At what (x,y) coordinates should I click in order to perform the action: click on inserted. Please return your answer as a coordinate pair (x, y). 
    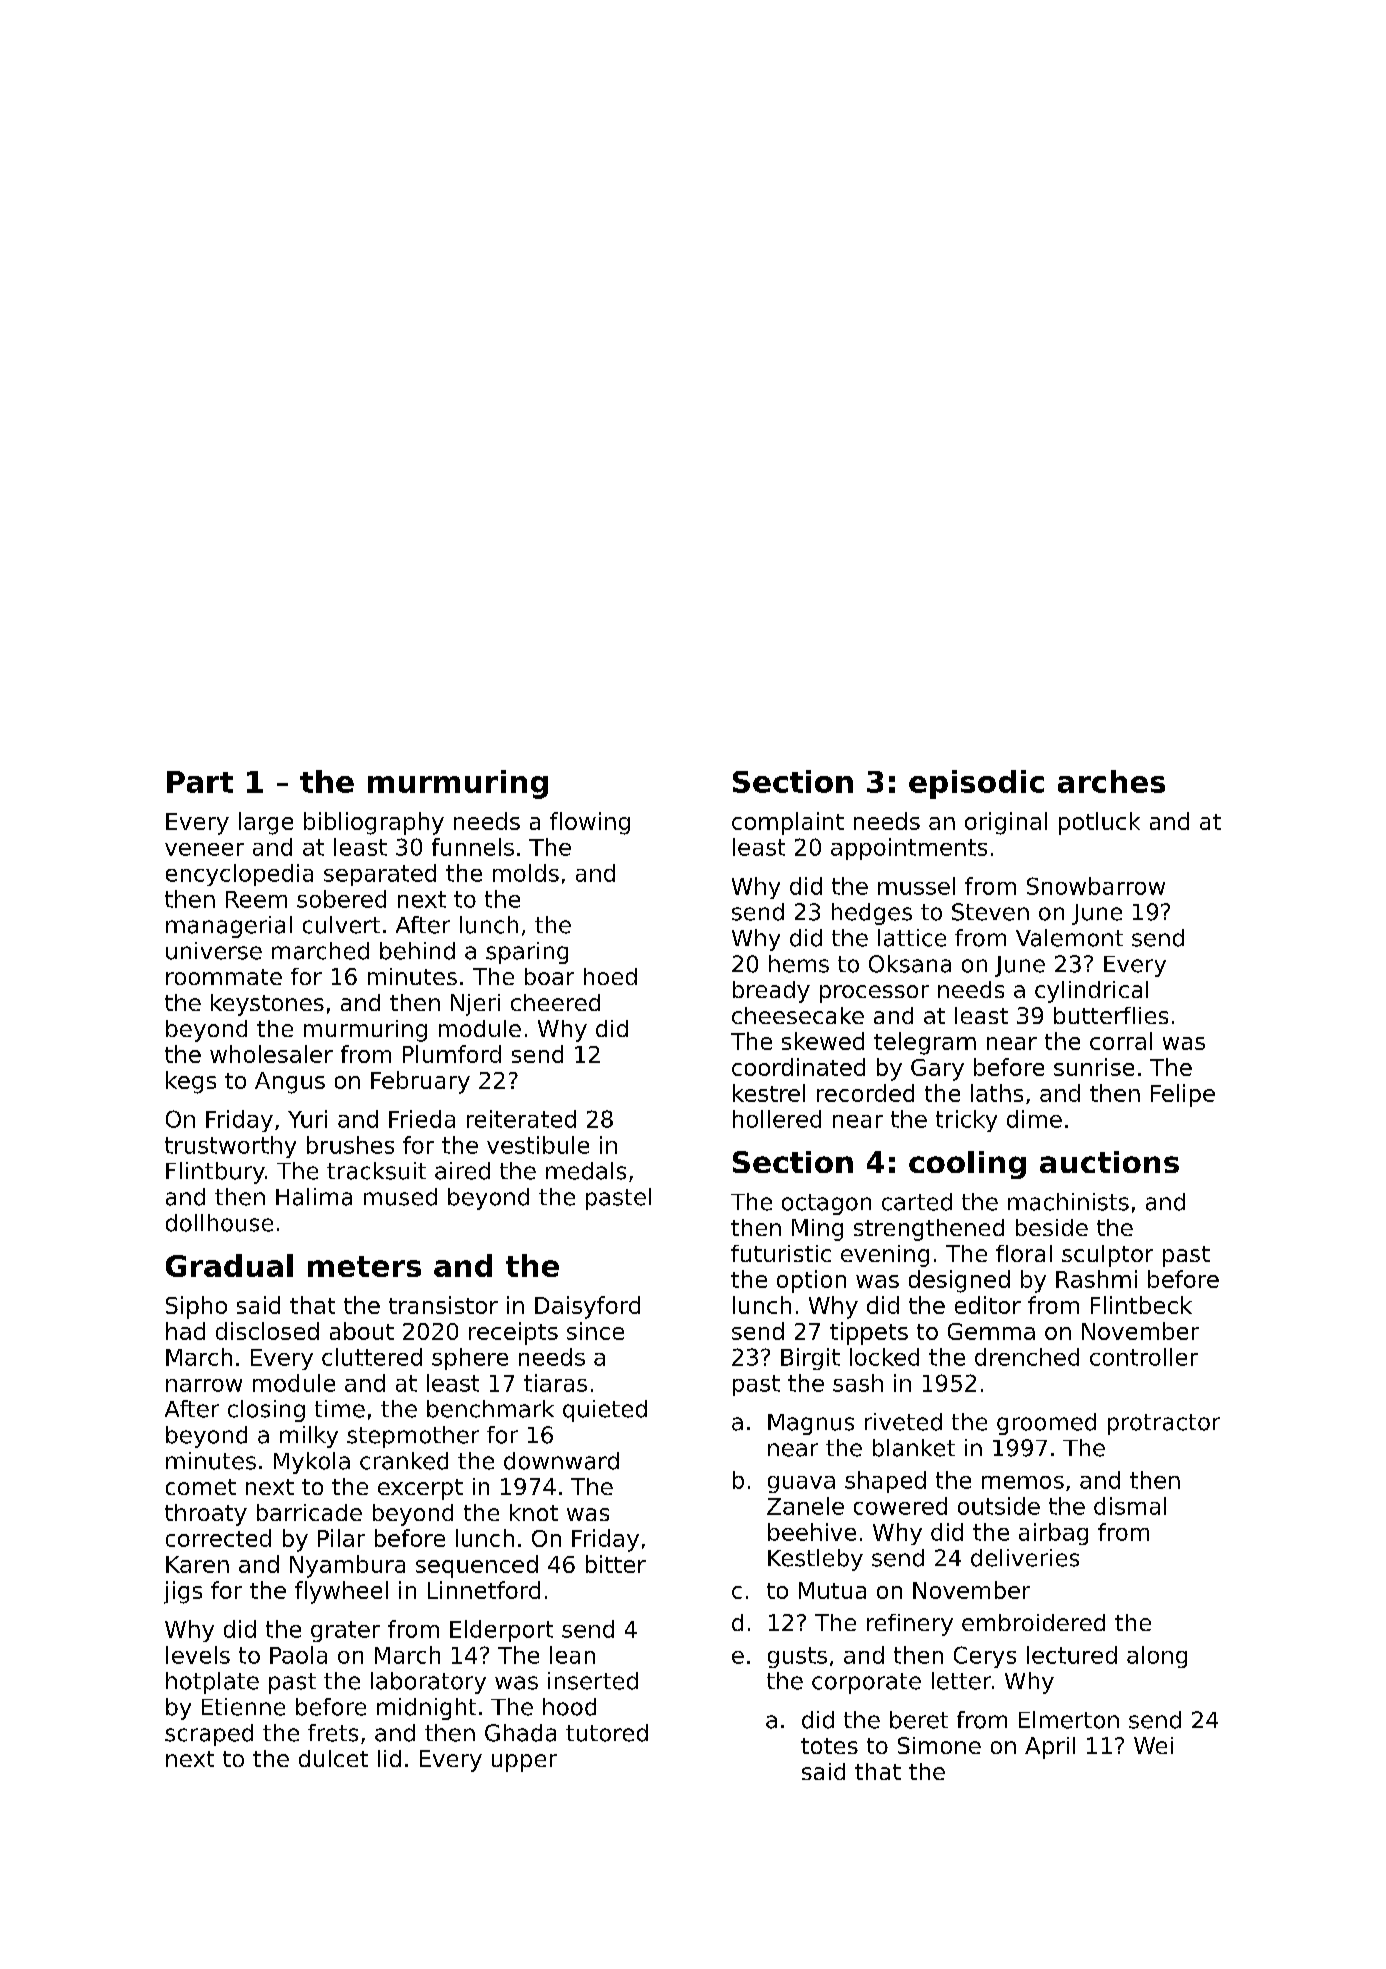
    Looking at the image, I should click on (593, 1681).
